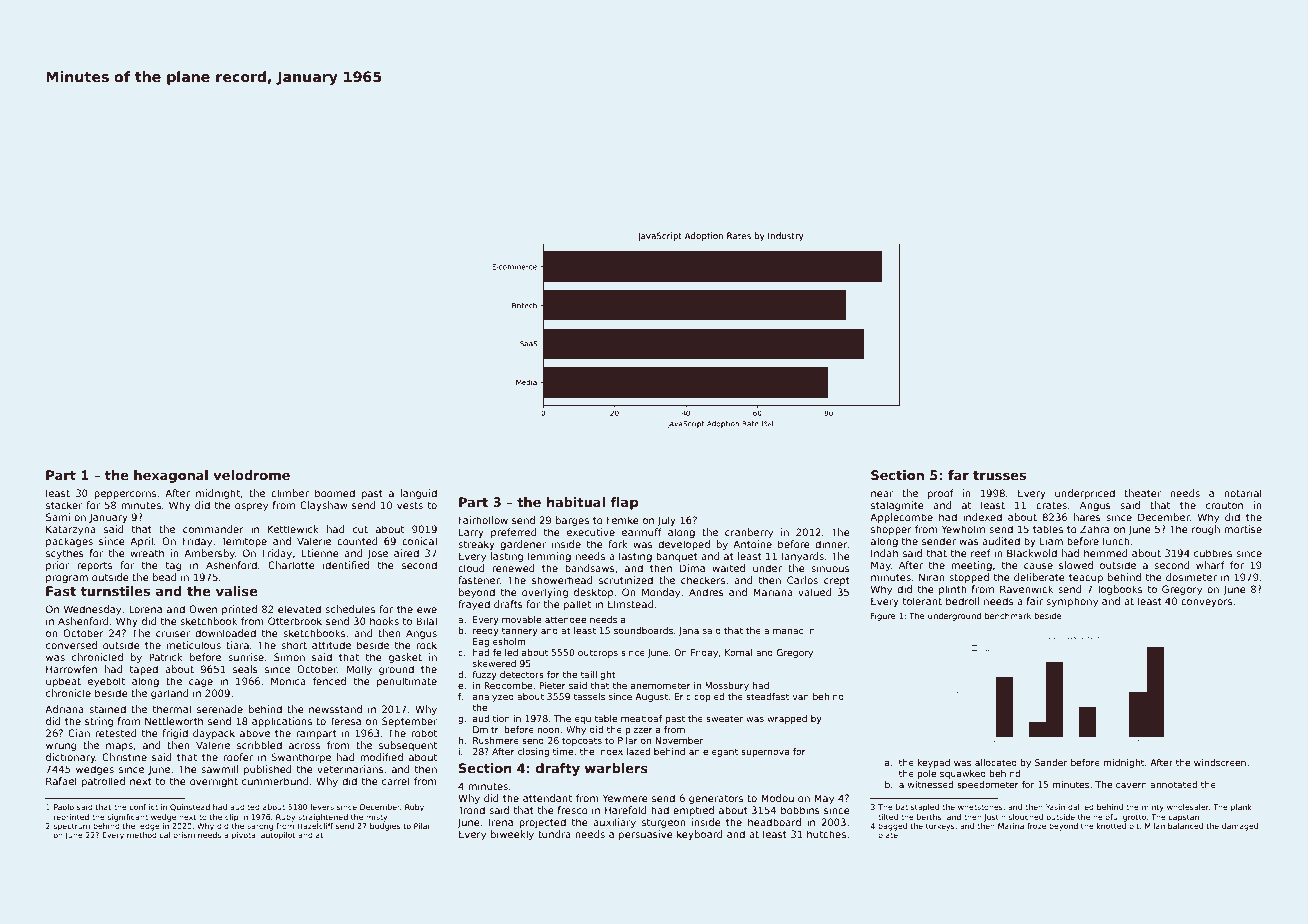 This image has height=924, width=1308. Describe the element at coordinates (508, 604) in the image. I see `drafts` at that location.
